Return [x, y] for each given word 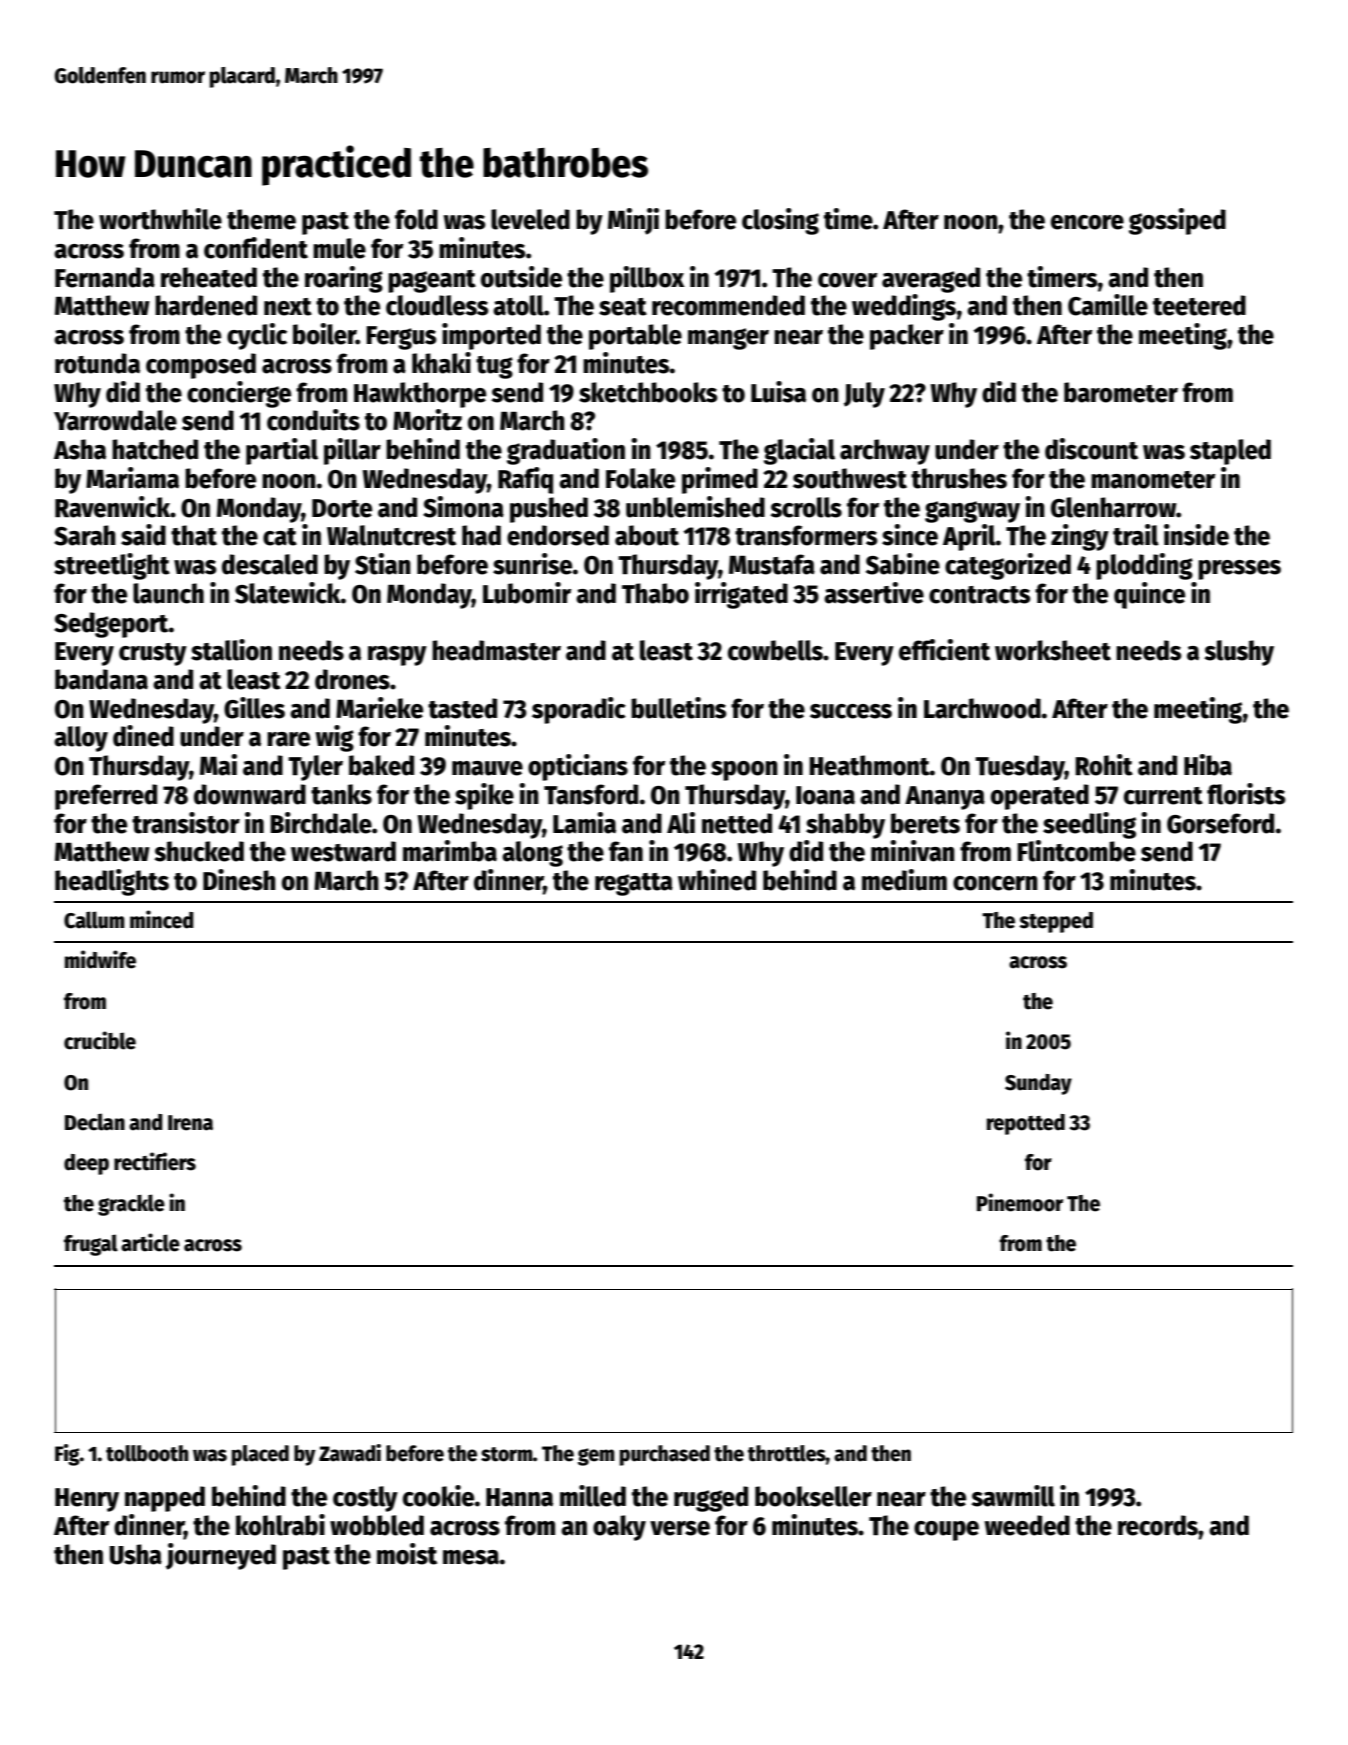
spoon [744, 771]
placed [260, 1455]
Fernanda [105, 277]
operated [1040, 797]
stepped [1056, 922]
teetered [1199, 305]
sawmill [1013, 1496]
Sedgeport [111, 625]
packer [907, 337]
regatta [634, 884]
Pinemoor [1020, 1202]
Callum [94, 920]
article [150, 1242]
